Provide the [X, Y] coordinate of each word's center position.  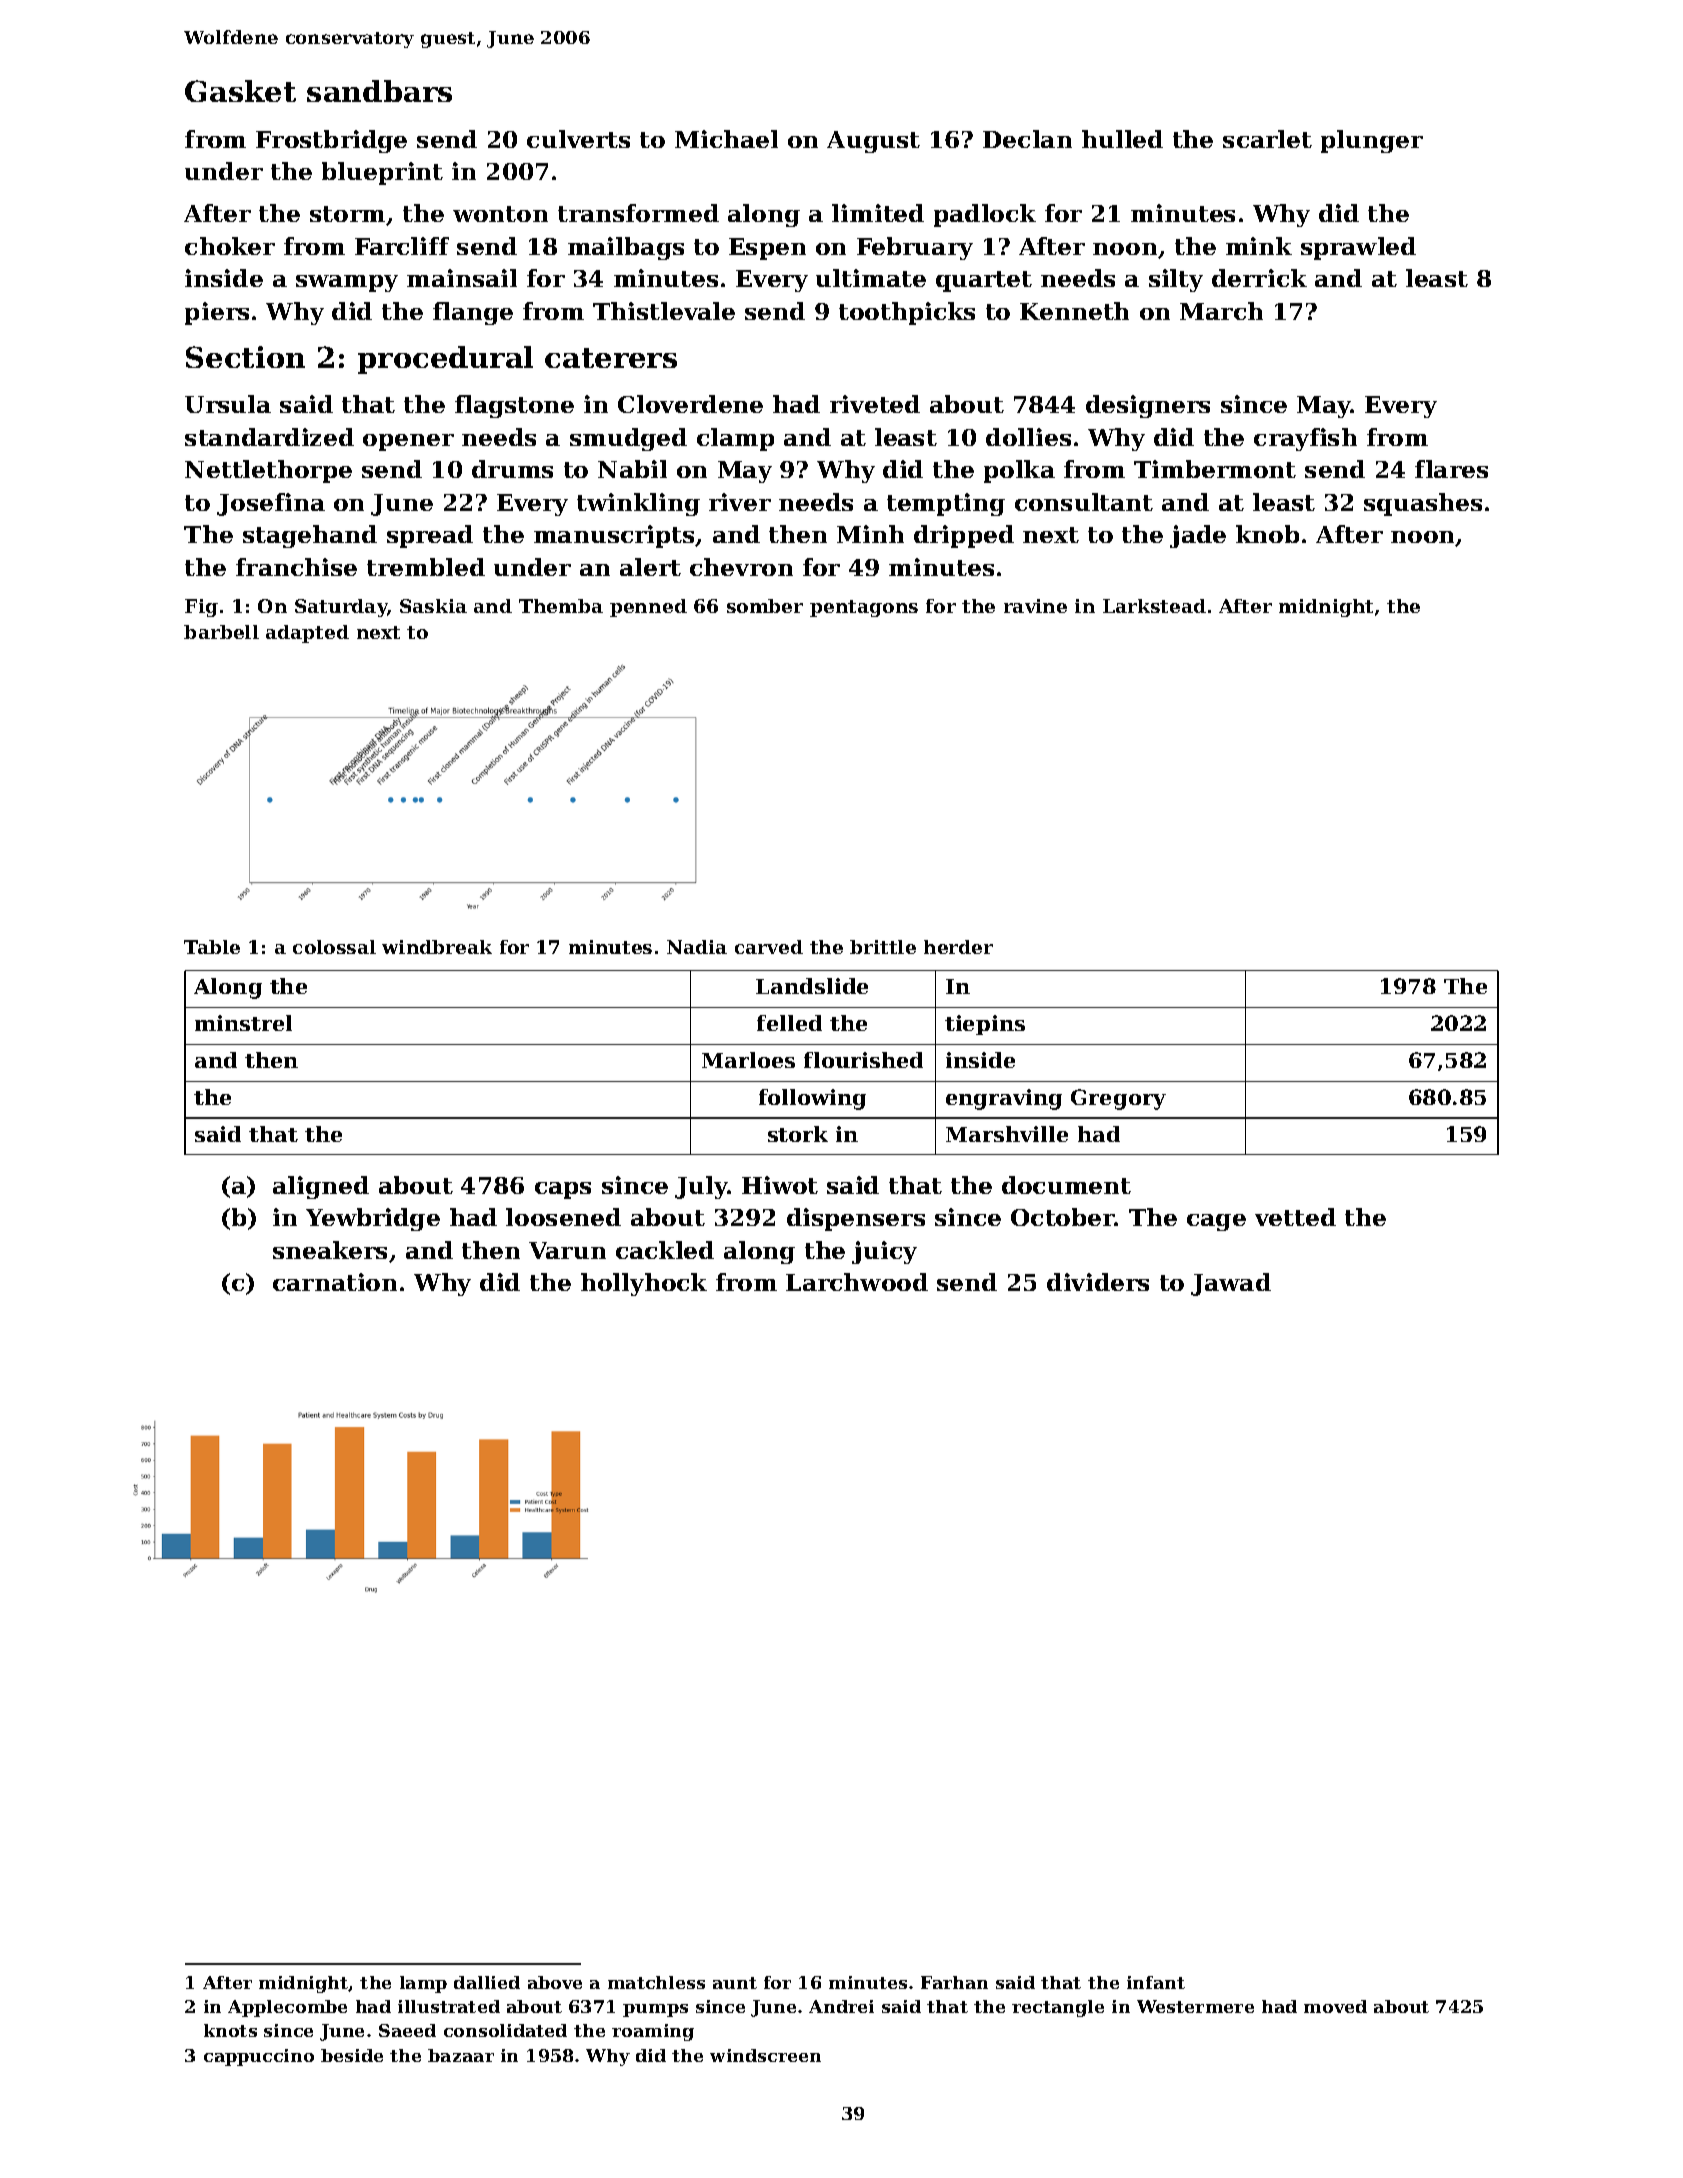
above [555, 1982]
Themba [561, 606]
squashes [1423, 504]
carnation [335, 1282]
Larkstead [1154, 606]
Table [212, 947]
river [740, 502]
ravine [1035, 606]
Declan [1027, 139]
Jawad [1231, 1284]
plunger [1372, 141]
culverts [578, 139]
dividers [1098, 1282]
